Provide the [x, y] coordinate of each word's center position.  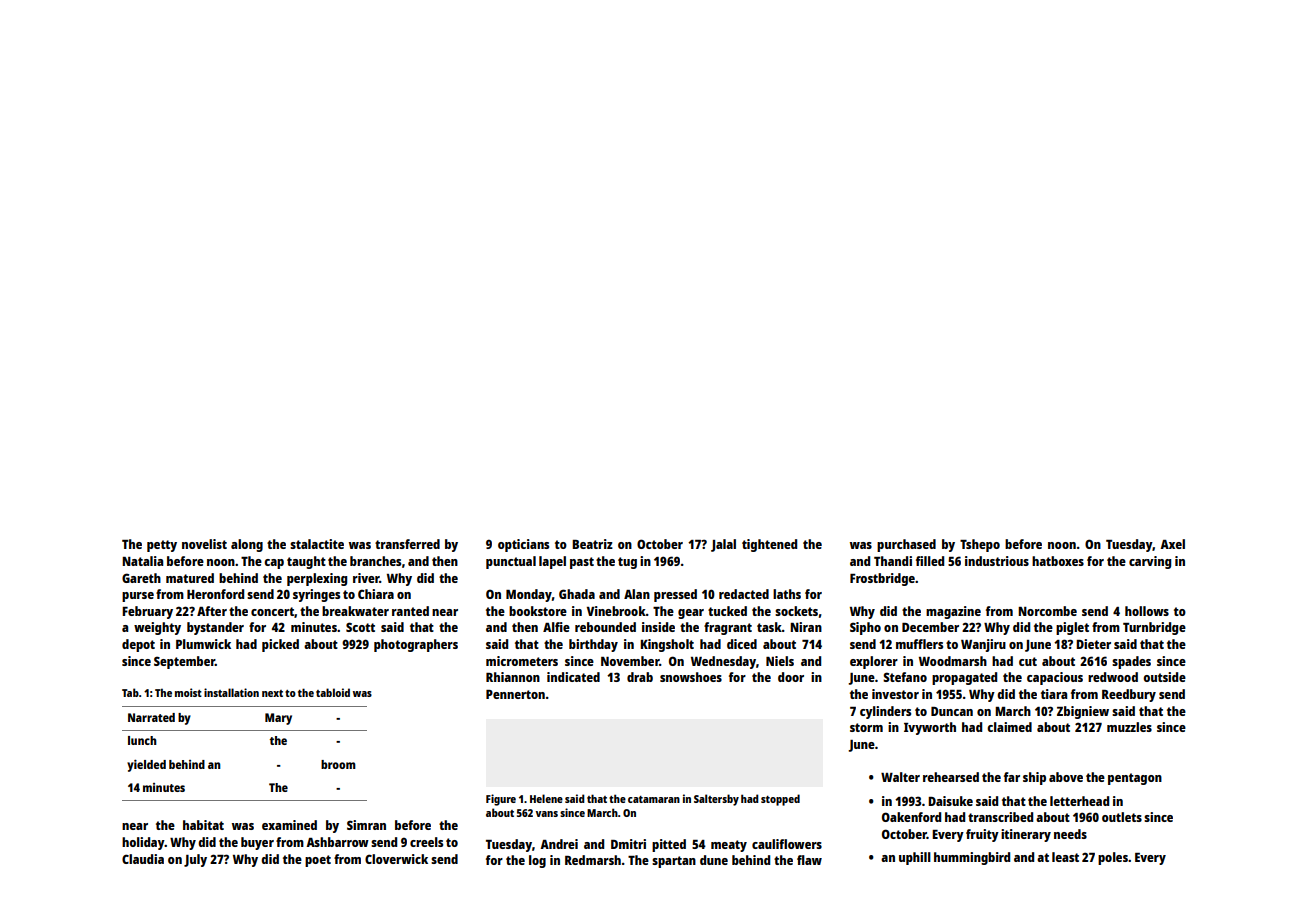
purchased [906, 545]
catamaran [654, 799]
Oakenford [911, 817]
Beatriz [592, 544]
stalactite [317, 544]
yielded [146, 765]
